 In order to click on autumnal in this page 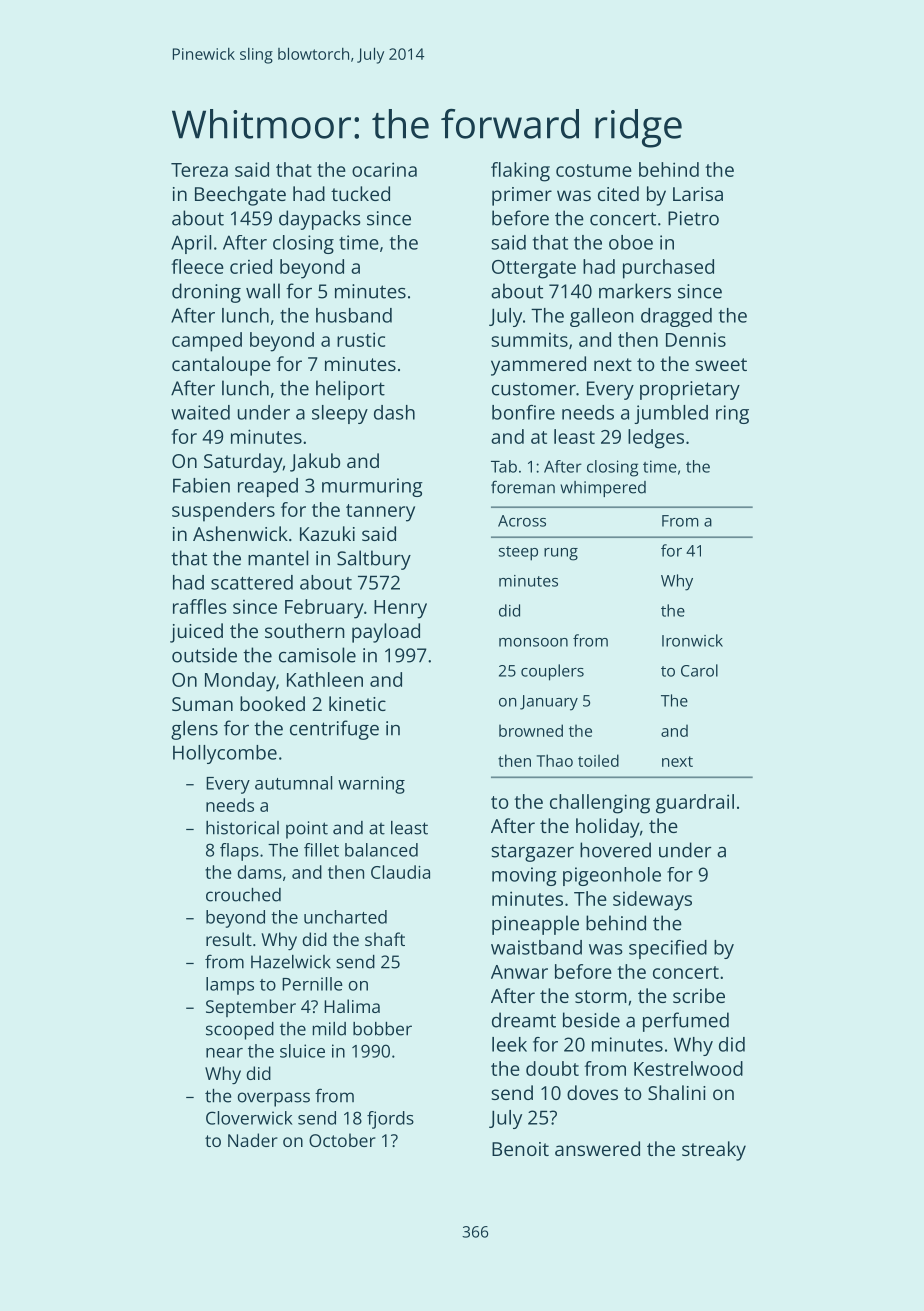, I will do `click(293, 783)`.
